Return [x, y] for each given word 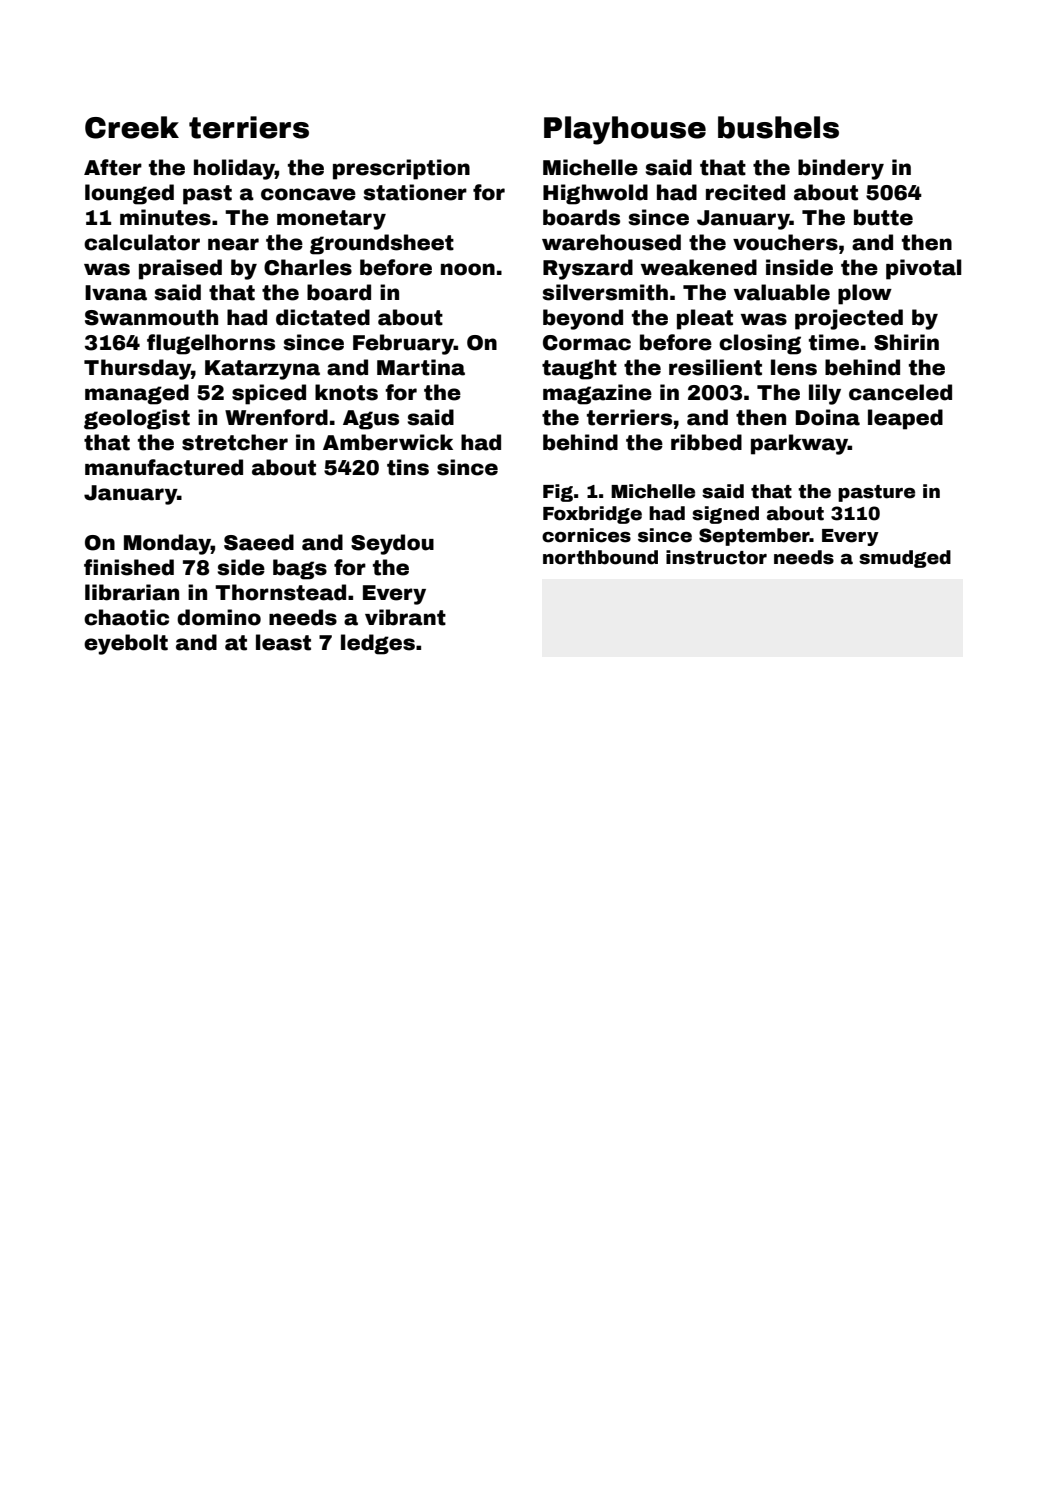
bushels [778, 127]
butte [883, 217]
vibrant [405, 617]
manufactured [164, 467]
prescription [401, 169]
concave [308, 194]
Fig [558, 493]
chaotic [126, 617]
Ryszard [588, 269]
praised [180, 269]
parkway [799, 444]
